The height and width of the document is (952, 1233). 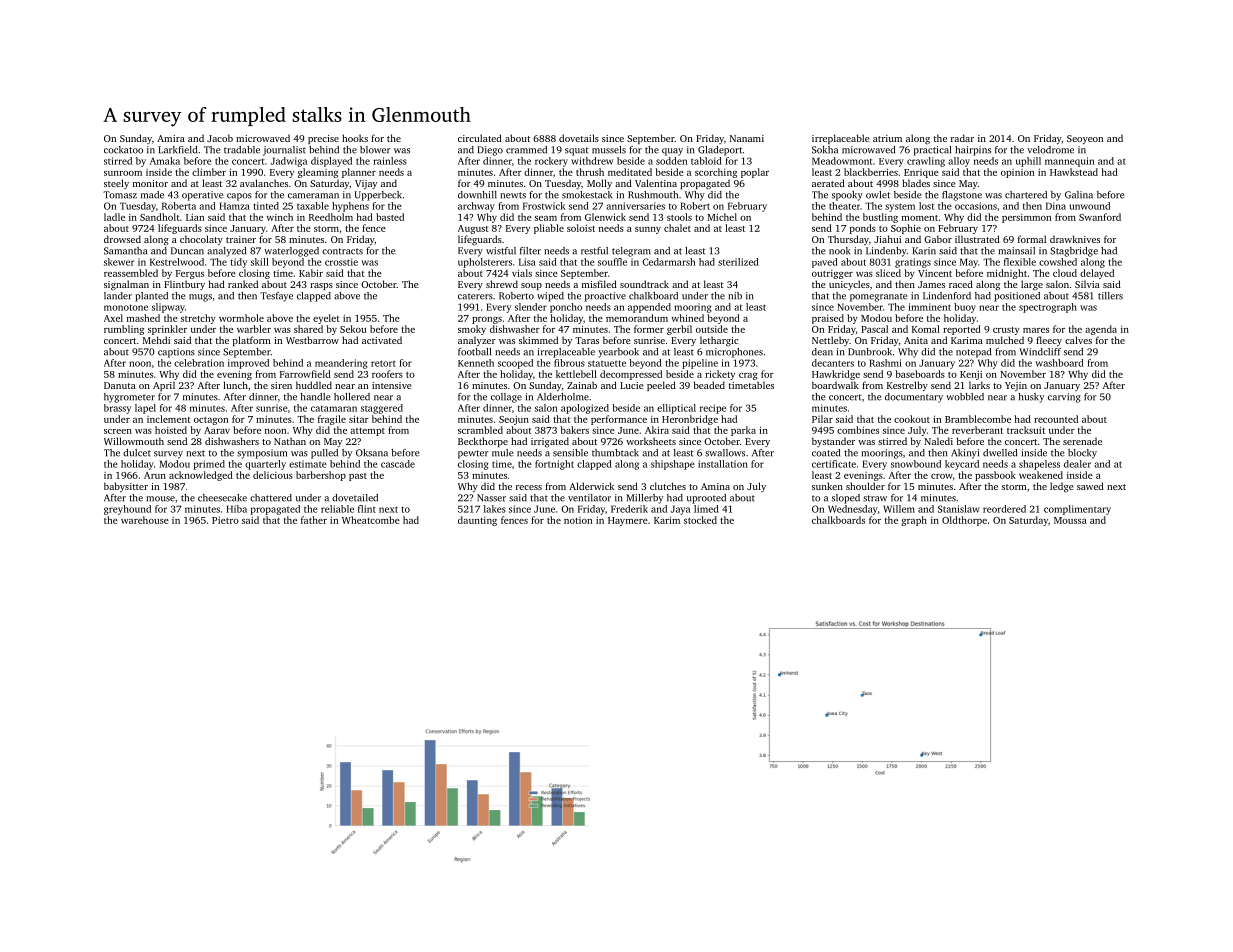 I want to click on planted, so click(x=151, y=297).
